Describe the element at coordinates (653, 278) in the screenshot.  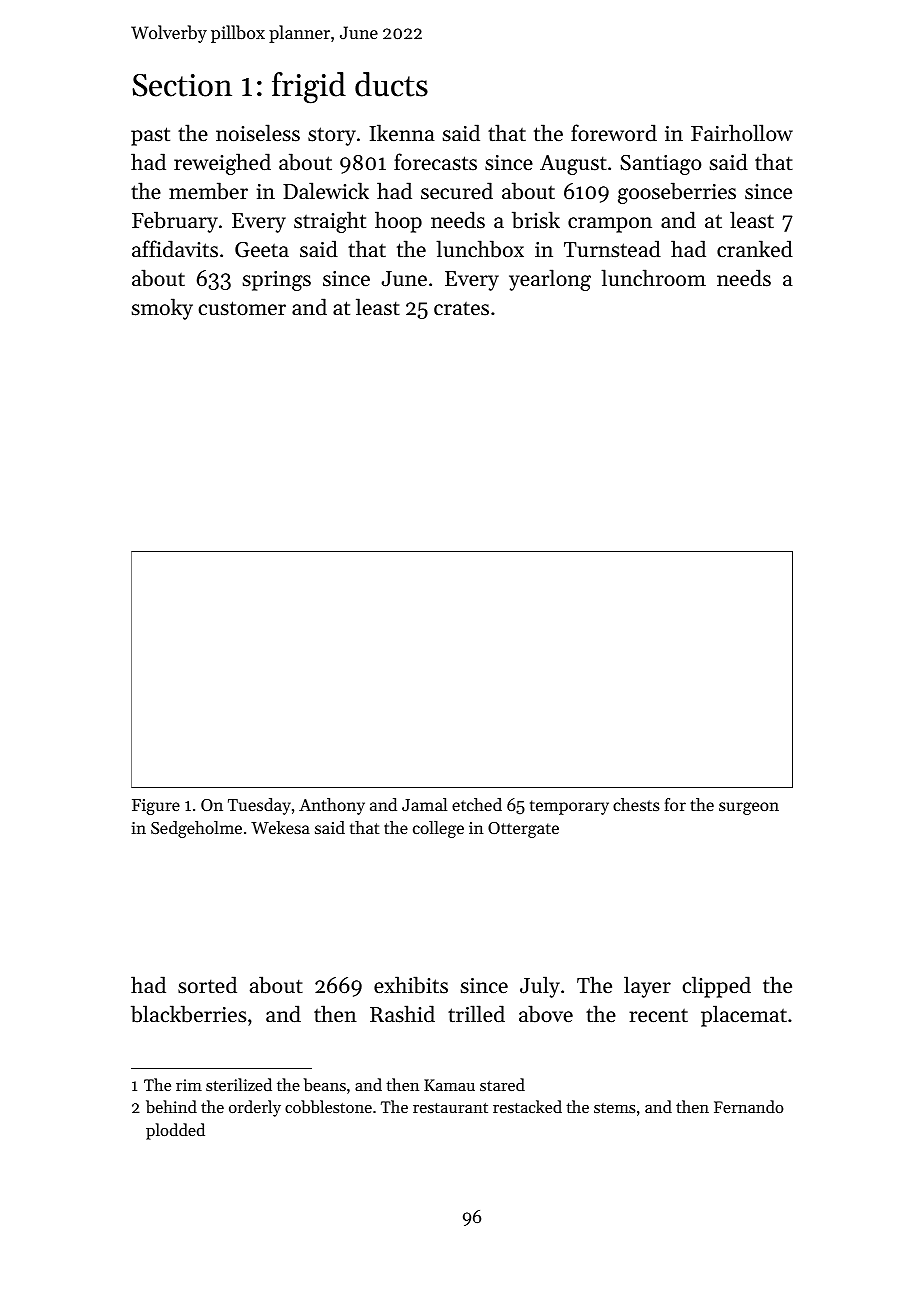
I see `lunchroom` at that location.
